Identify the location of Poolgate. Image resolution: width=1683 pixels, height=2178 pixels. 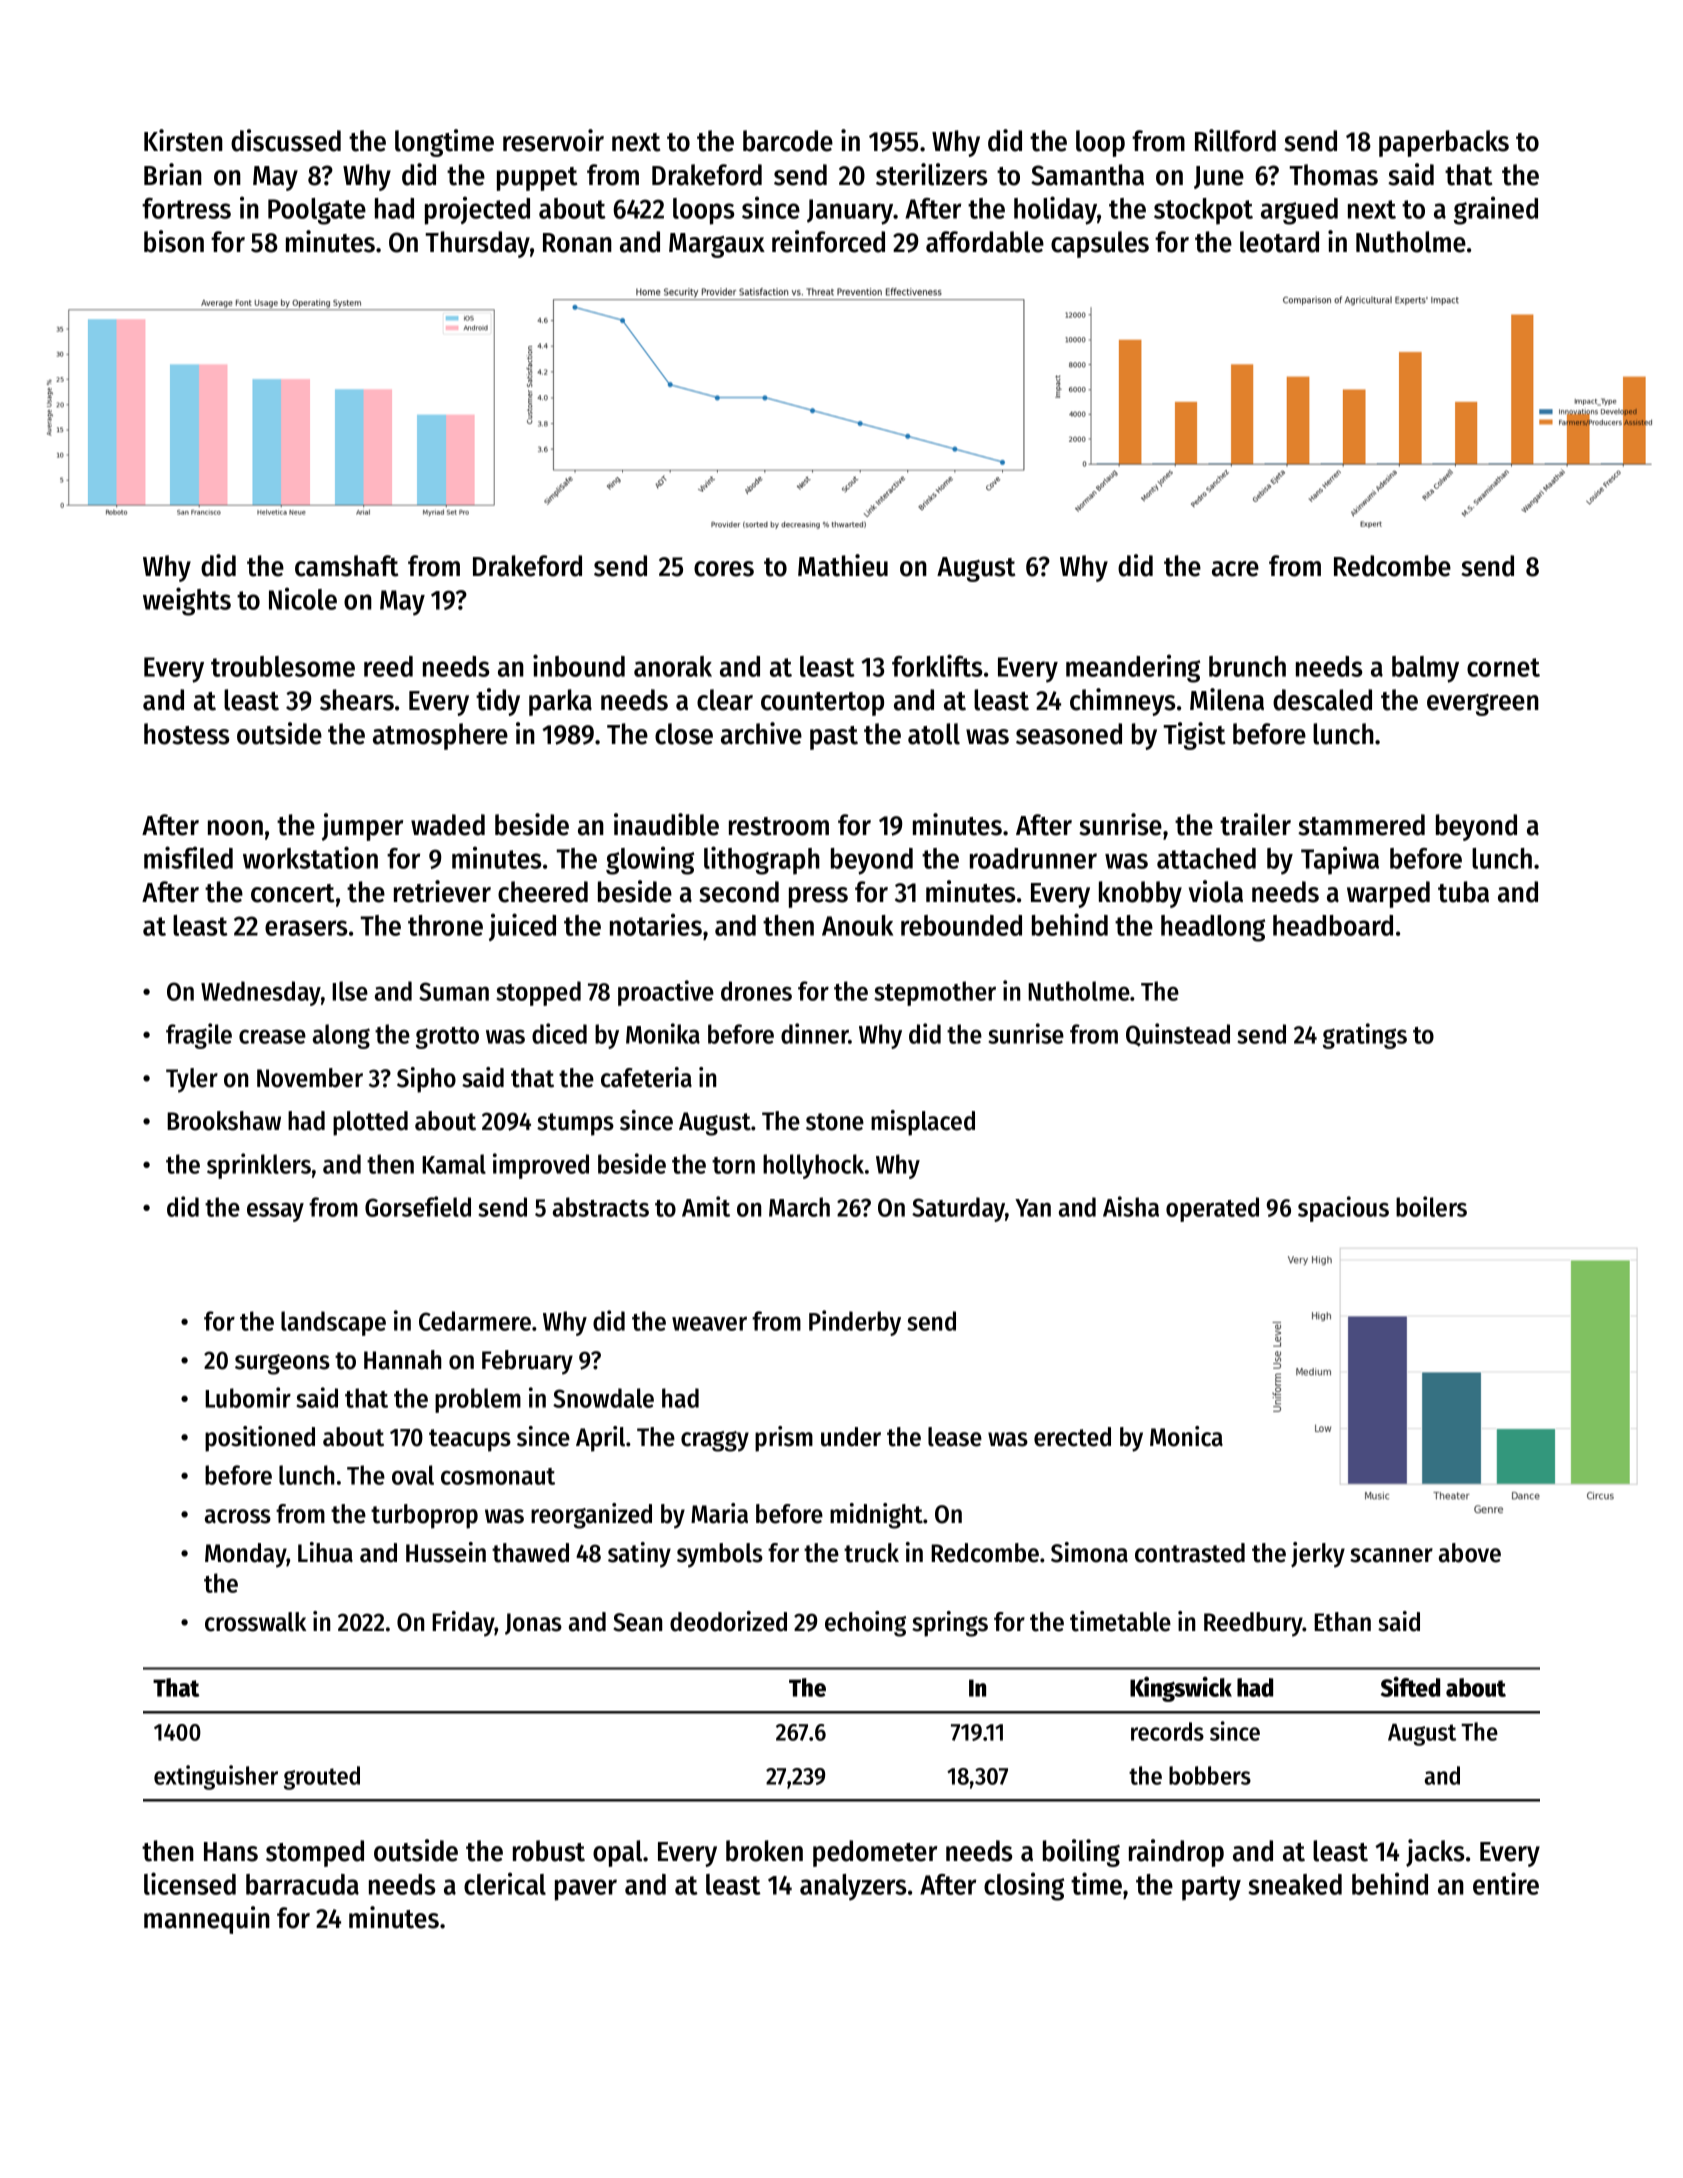
(317, 211).
